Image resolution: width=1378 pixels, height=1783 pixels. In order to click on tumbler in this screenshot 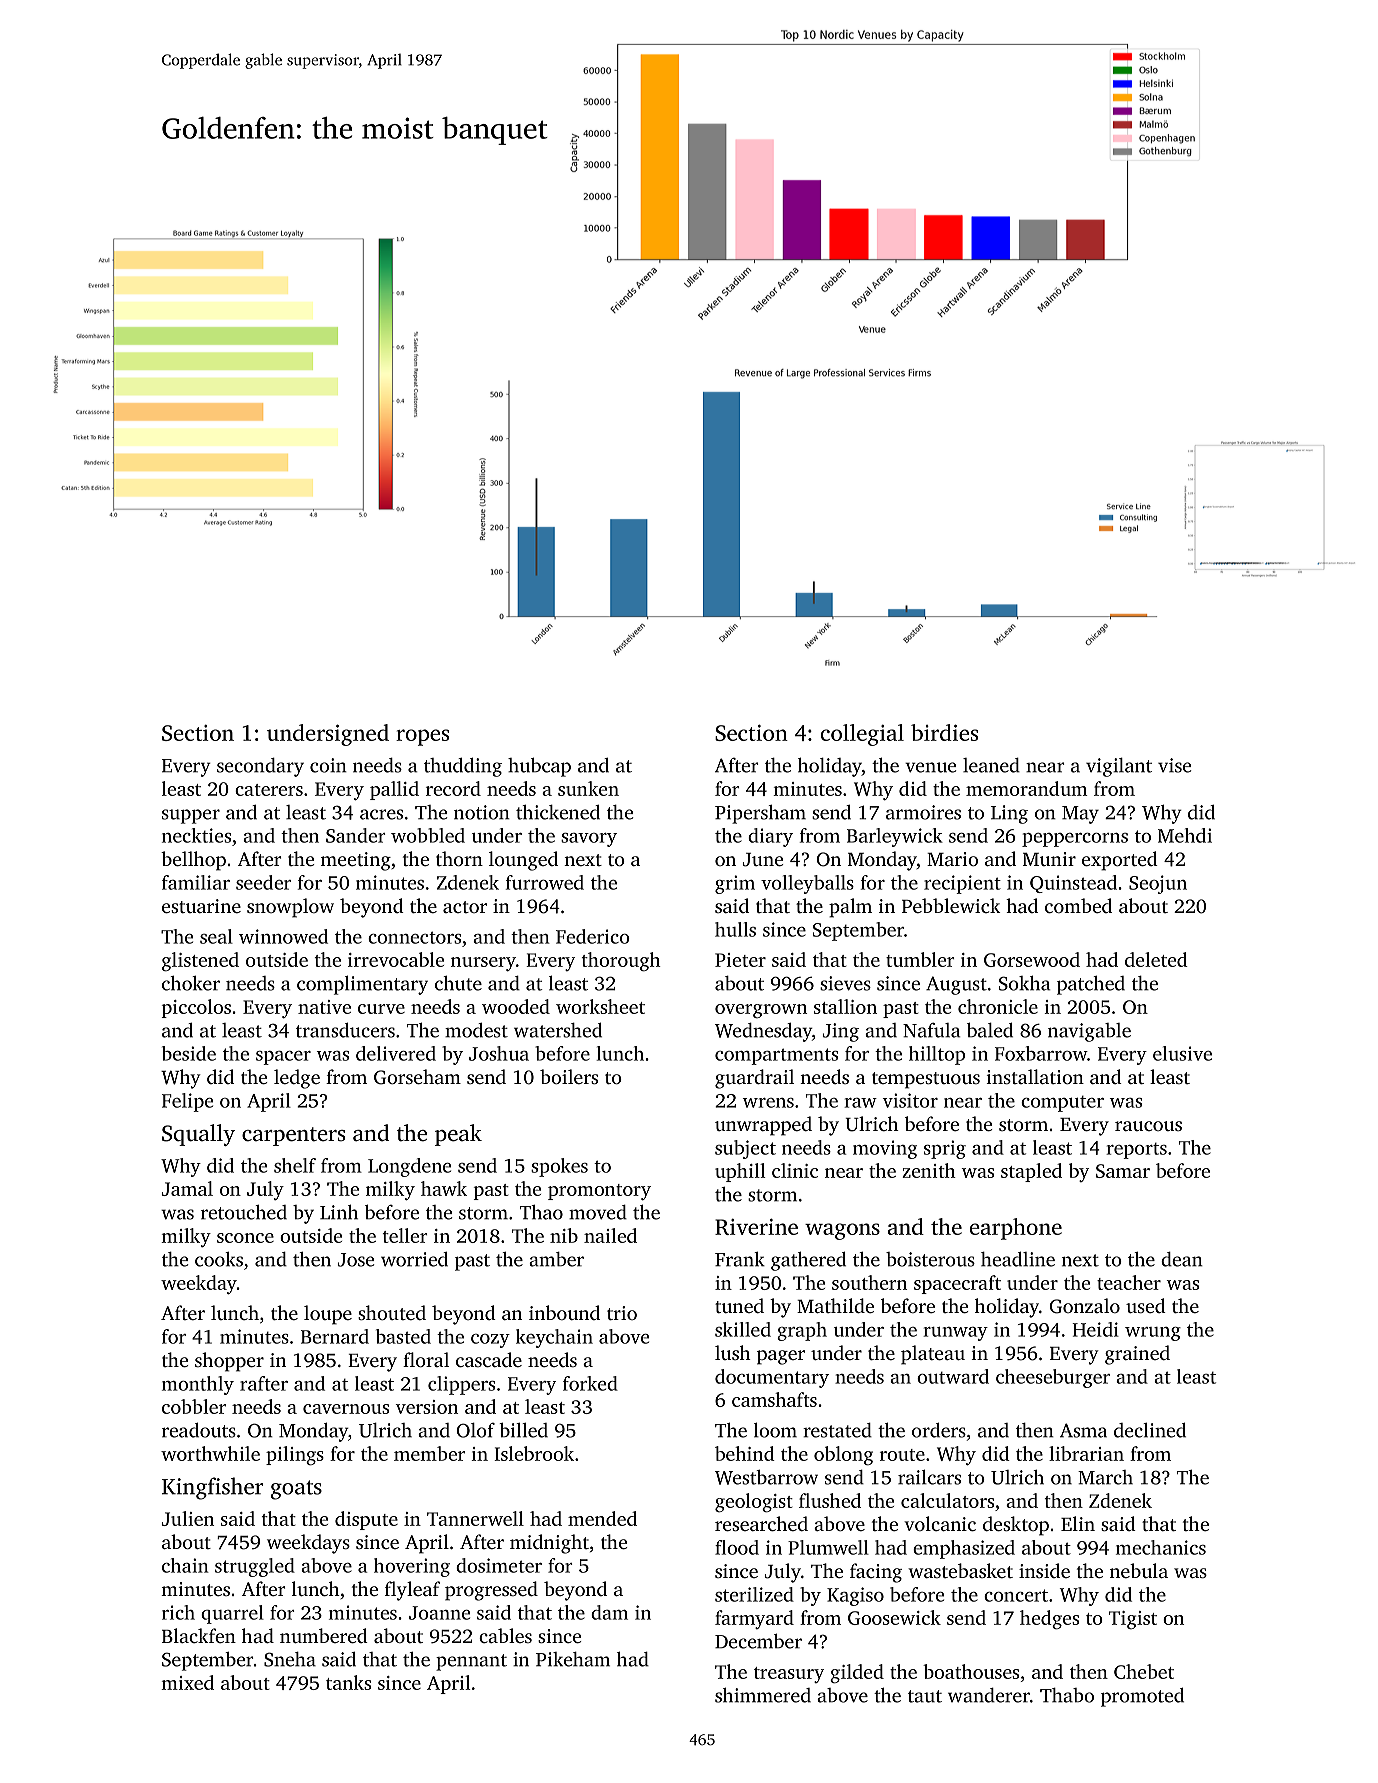, I will do `click(920, 959)`.
